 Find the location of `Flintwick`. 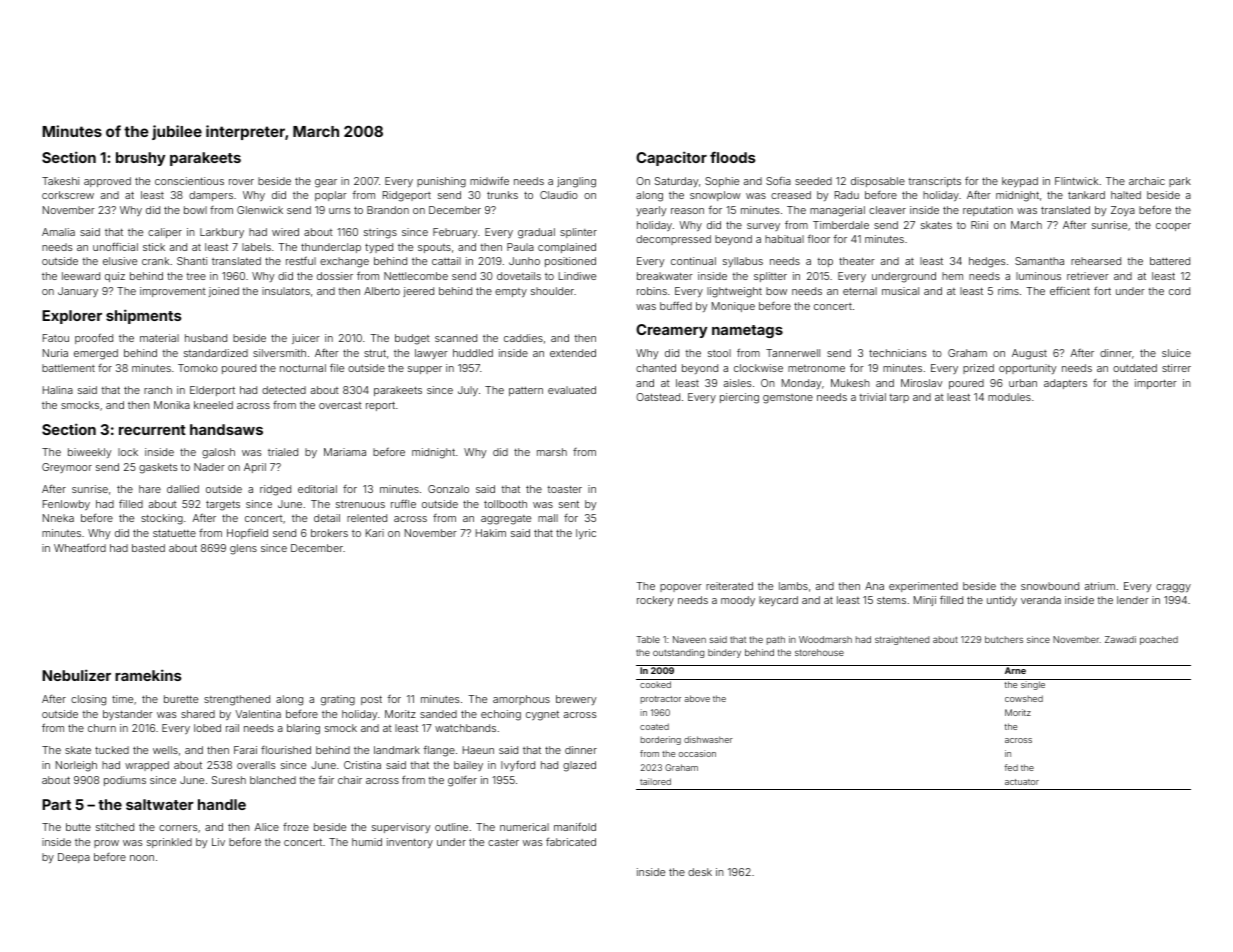

Flintwick is located at coordinates (1076, 181).
